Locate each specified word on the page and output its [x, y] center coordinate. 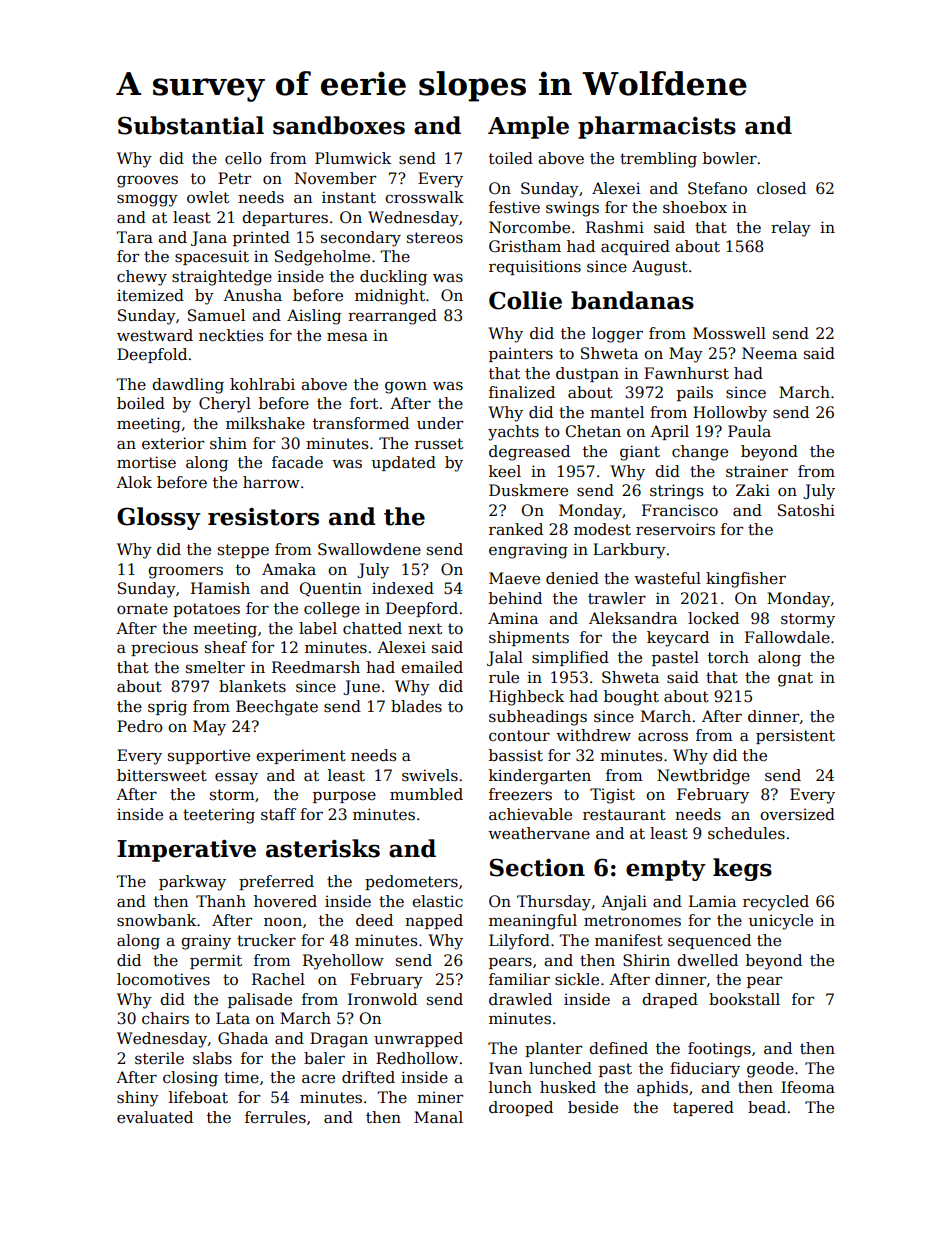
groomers [185, 572]
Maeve [514, 578]
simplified [570, 658]
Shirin [646, 960]
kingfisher [746, 580]
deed [374, 920]
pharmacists [657, 127]
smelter [215, 667]
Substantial [191, 125]
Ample [528, 127]
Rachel [278, 979]
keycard [678, 639]
